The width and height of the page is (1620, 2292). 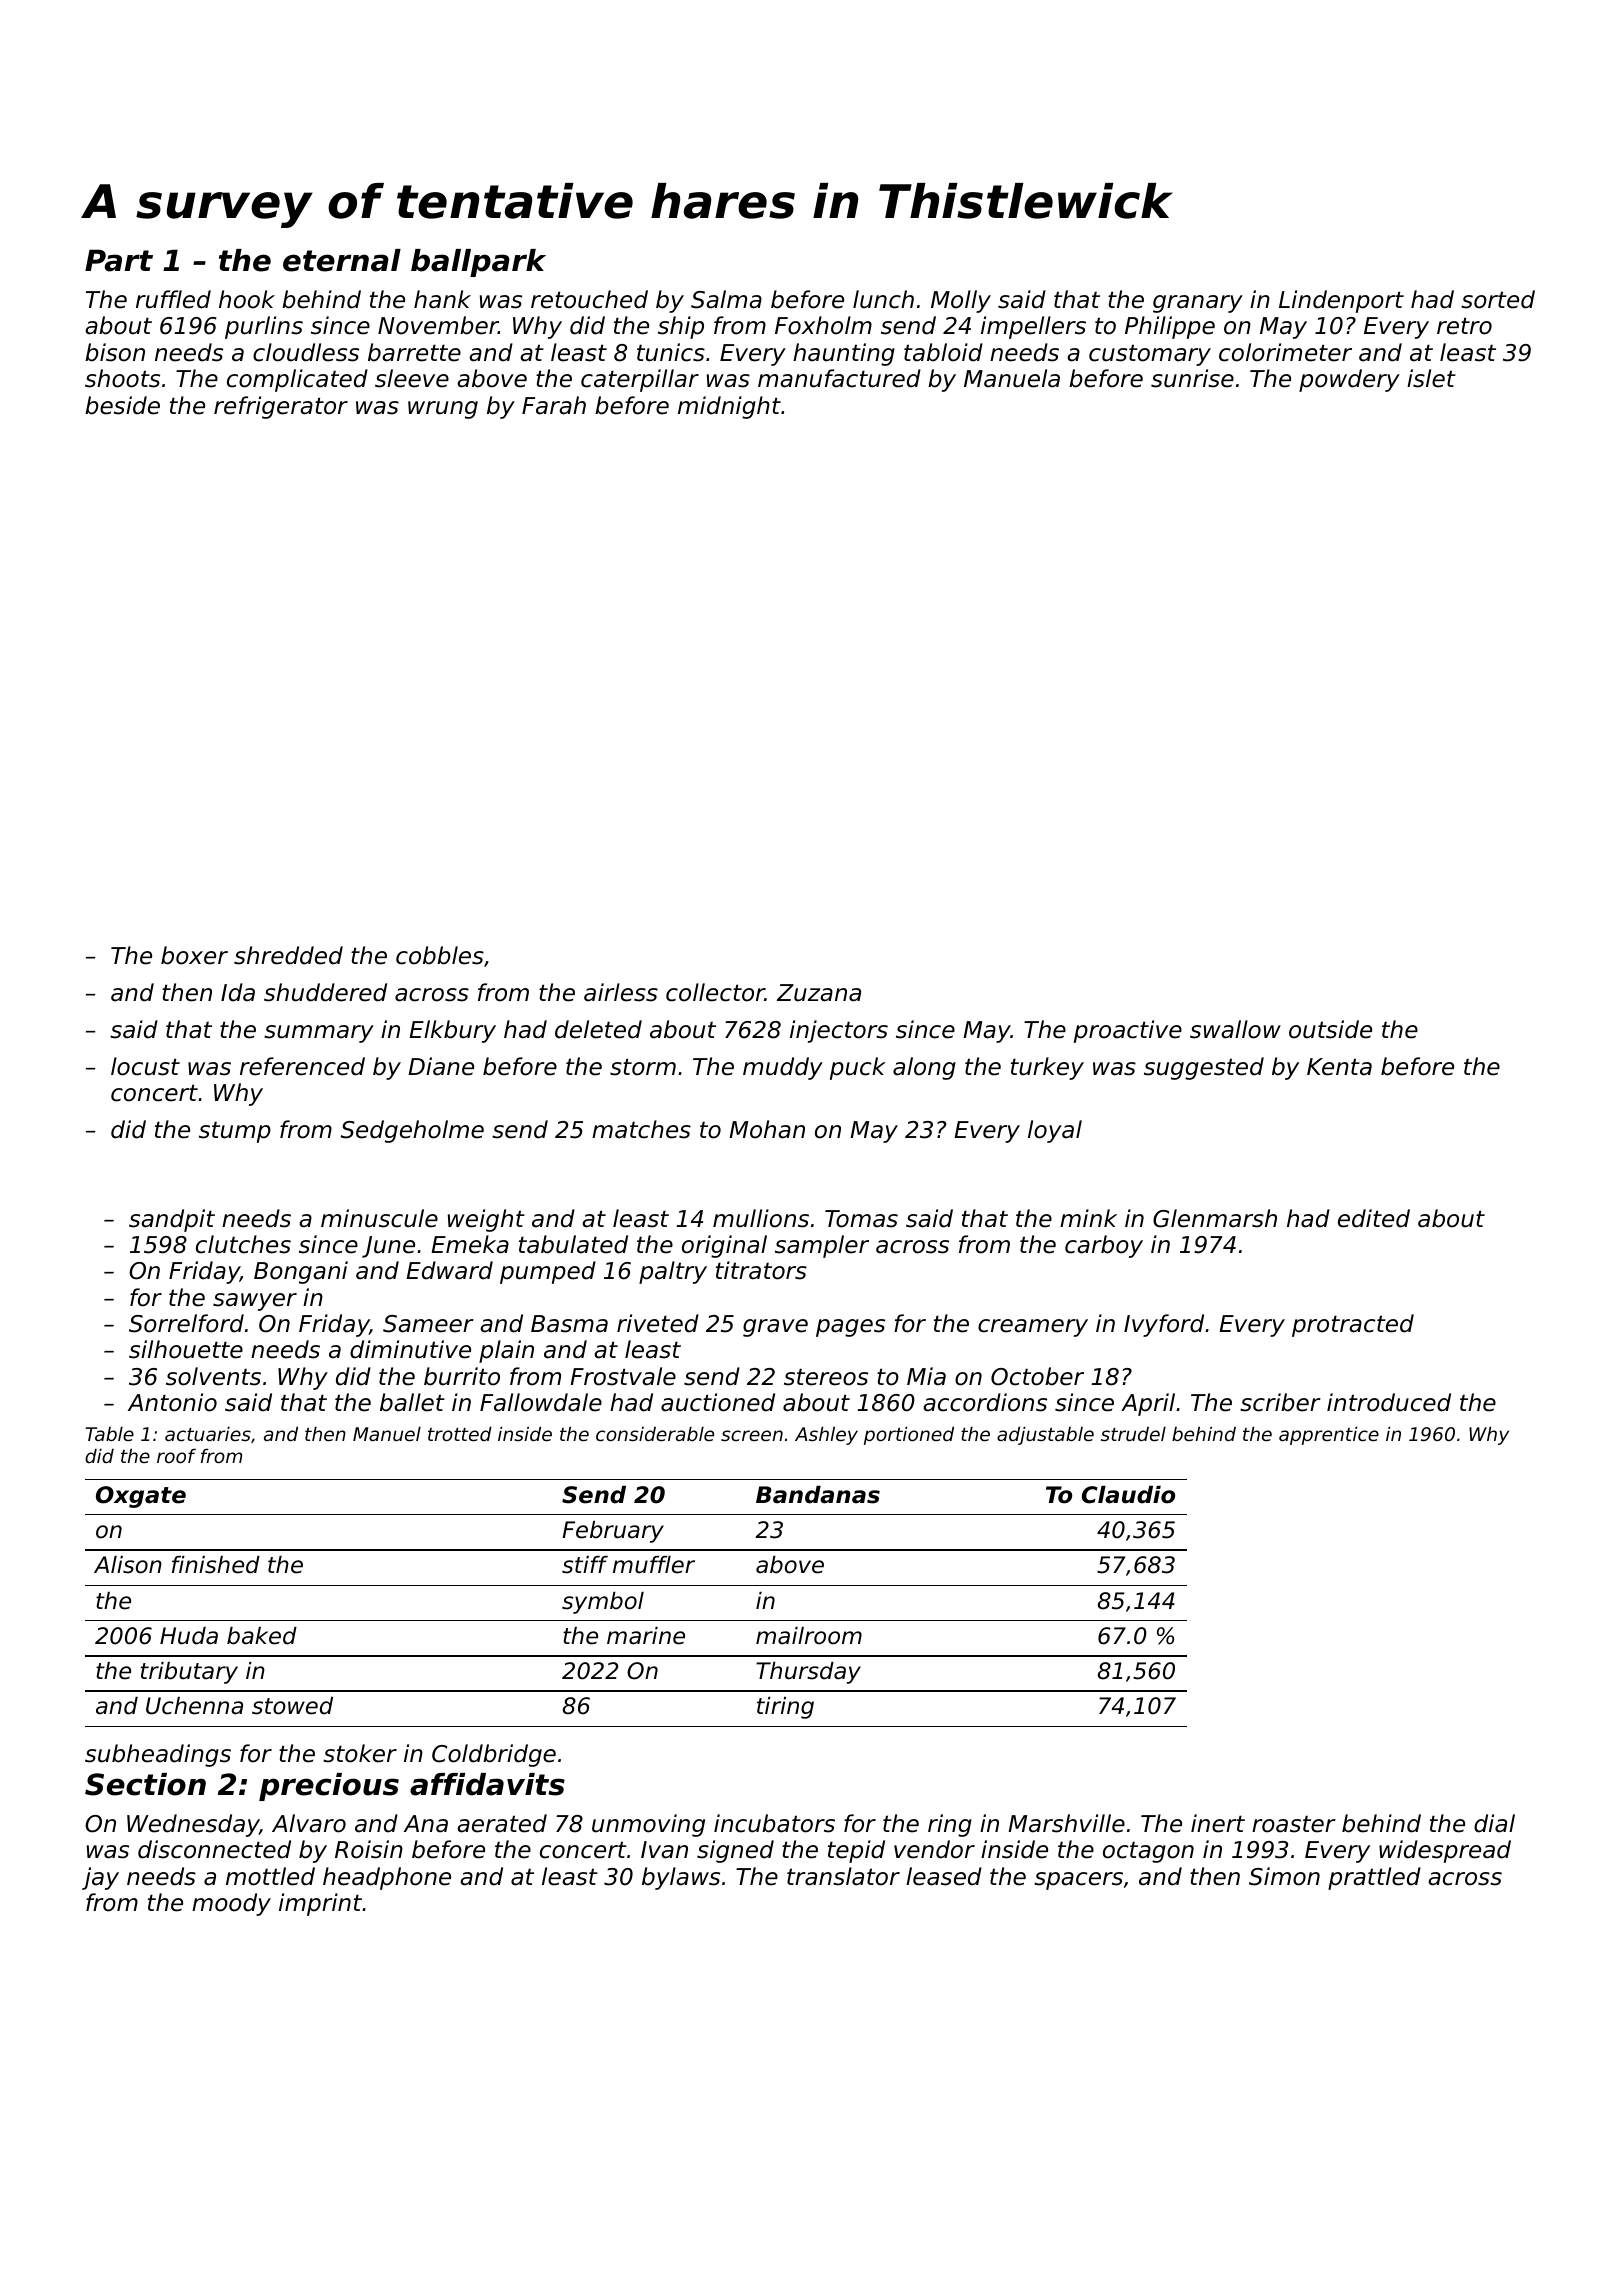 I want to click on sorted, so click(x=1498, y=299).
